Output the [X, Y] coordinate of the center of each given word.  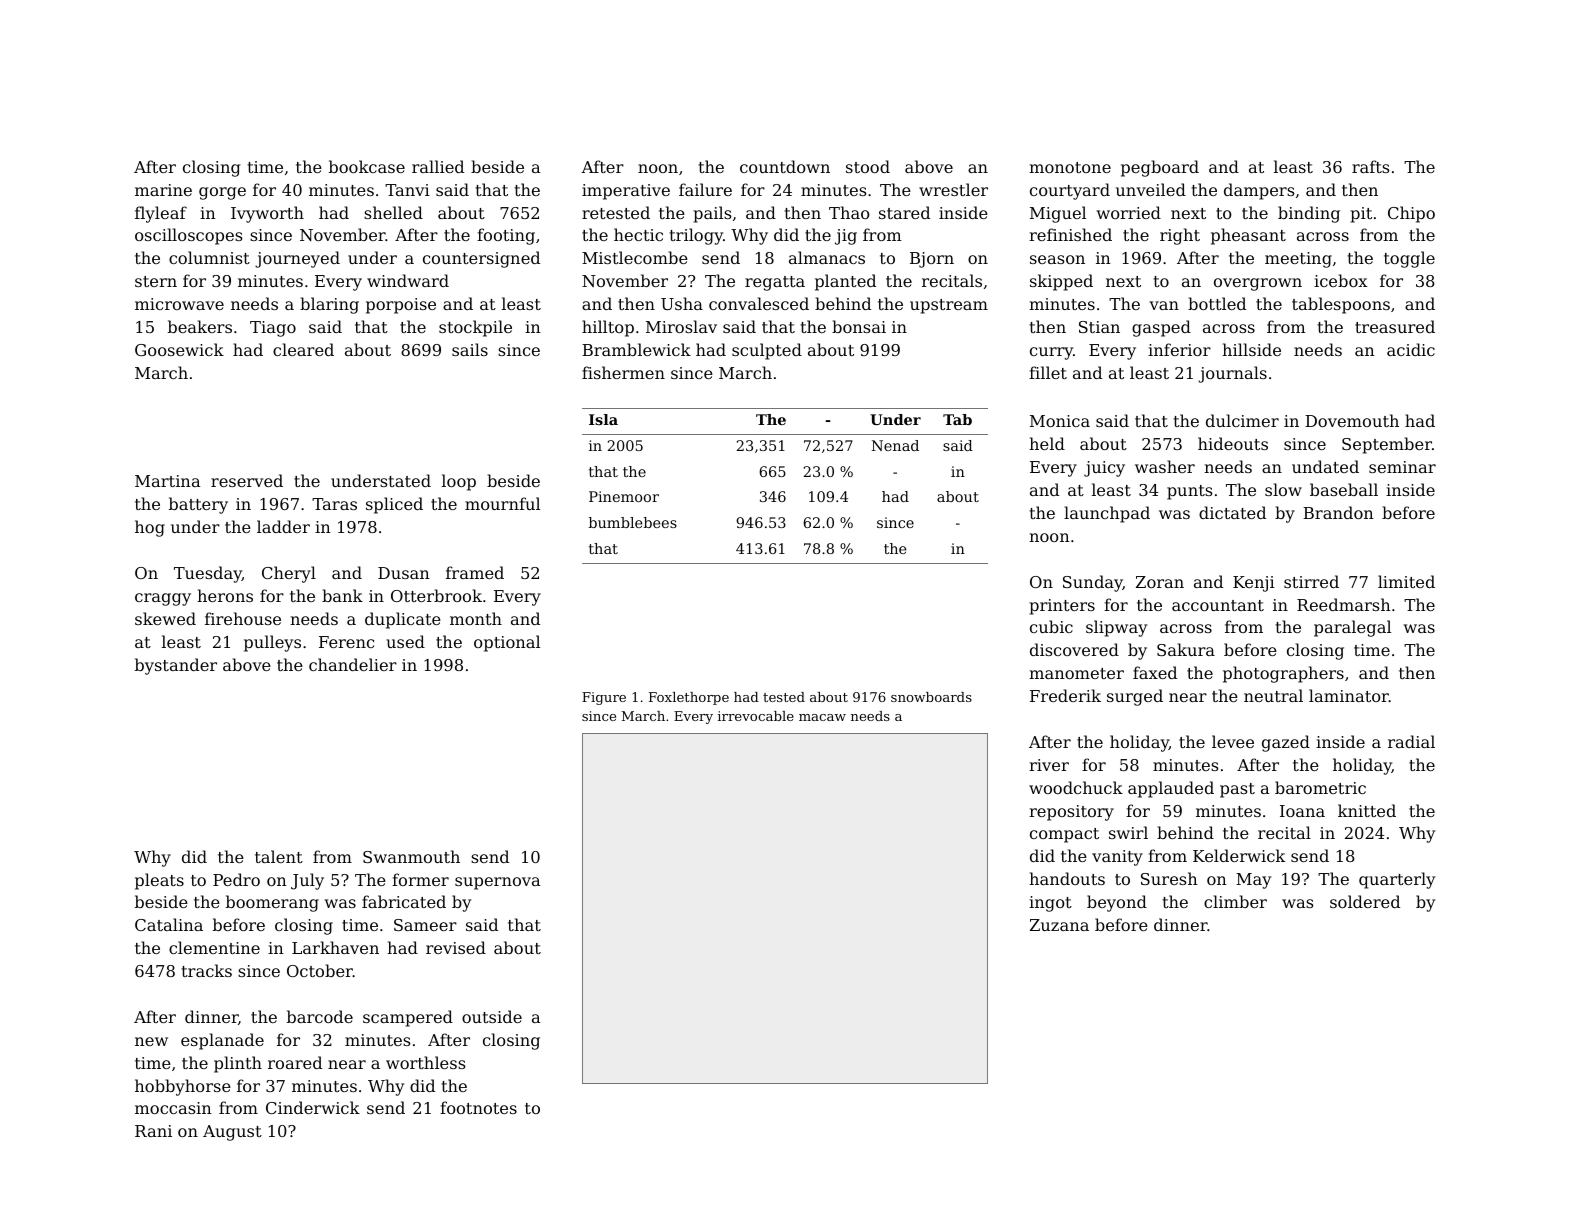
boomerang [272, 903]
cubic [1051, 626]
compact [1064, 835]
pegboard [1160, 168]
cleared [303, 349]
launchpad [1107, 514]
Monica [1060, 421]
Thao [849, 212]
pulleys [272, 643]
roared [295, 1062]
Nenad [895, 445]
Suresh [1169, 878]
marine [163, 190]
